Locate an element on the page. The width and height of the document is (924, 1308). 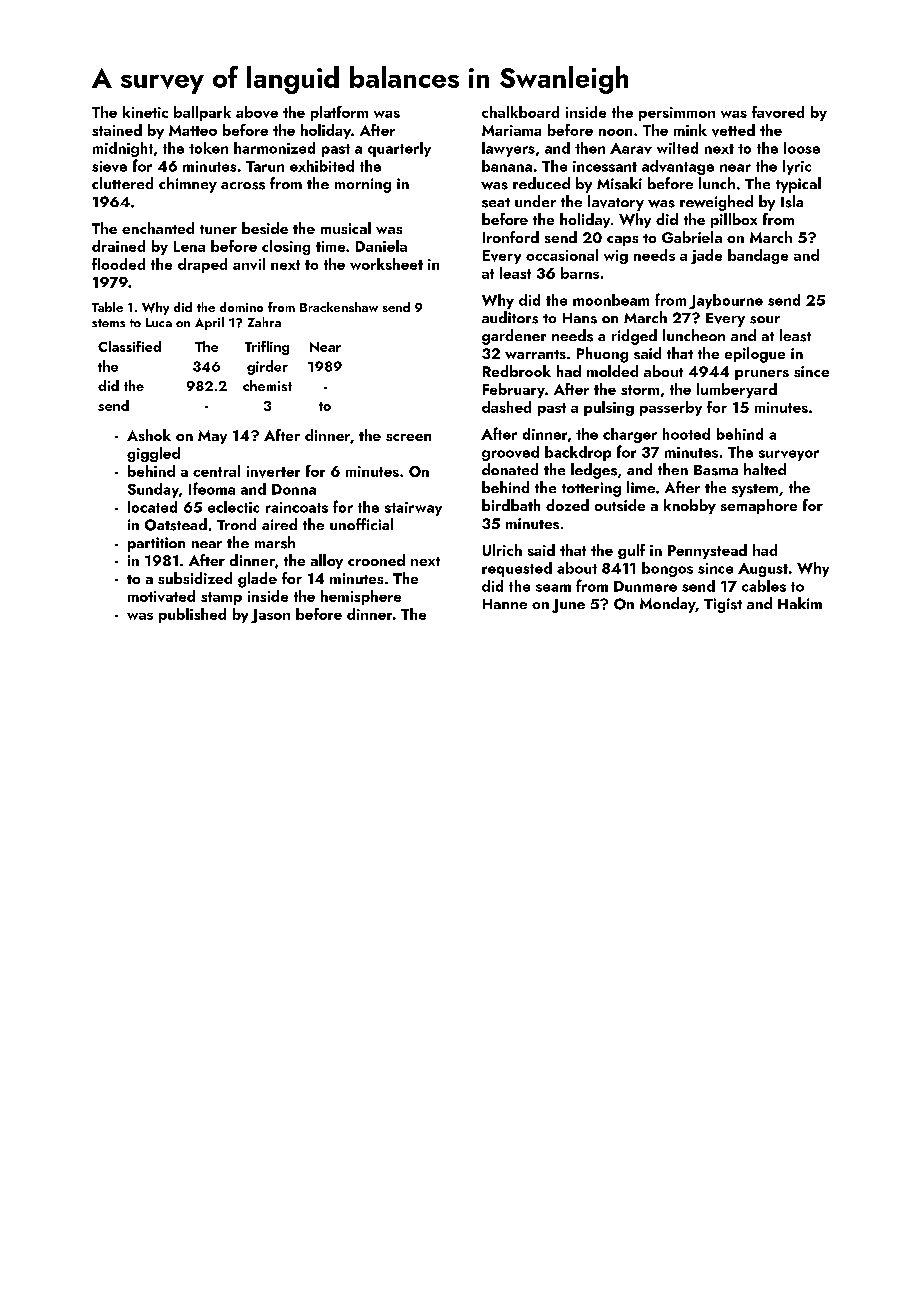
chemist is located at coordinates (267, 385).
